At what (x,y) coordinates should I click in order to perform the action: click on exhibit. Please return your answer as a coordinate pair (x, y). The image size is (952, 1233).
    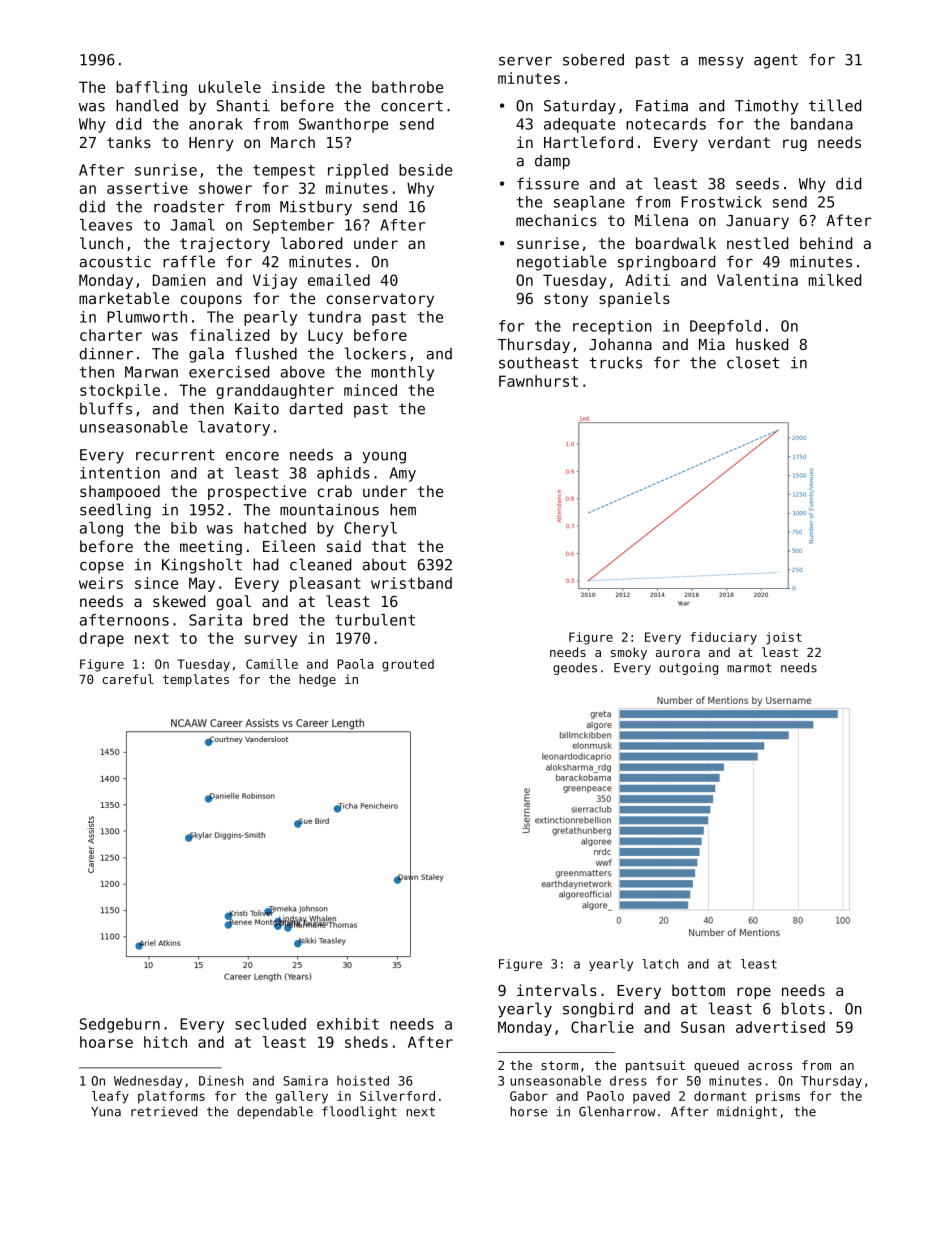
    Looking at the image, I should click on (348, 1024).
